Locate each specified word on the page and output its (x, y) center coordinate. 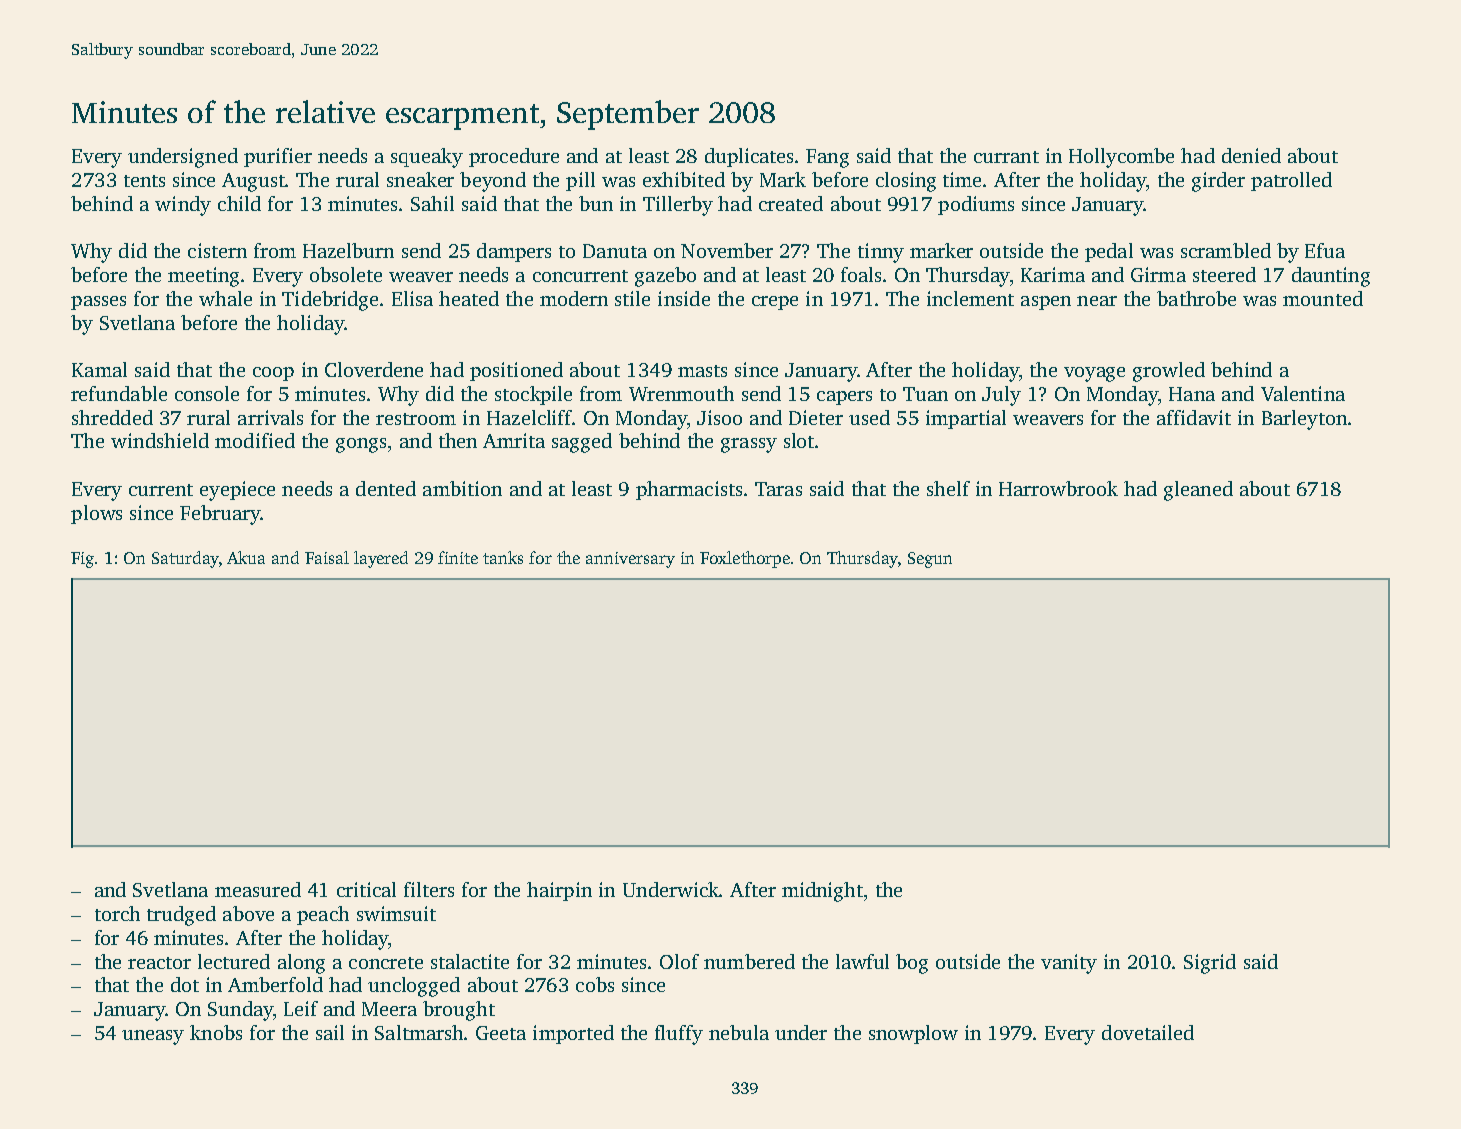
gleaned (1198, 491)
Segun (930, 560)
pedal (1109, 252)
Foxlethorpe (745, 559)
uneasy (153, 1037)
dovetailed (1148, 1032)
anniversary (630, 560)
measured (258, 889)
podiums (976, 205)
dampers (514, 252)
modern (574, 298)
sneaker (420, 179)
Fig (82, 560)
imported (573, 1034)
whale (225, 298)
